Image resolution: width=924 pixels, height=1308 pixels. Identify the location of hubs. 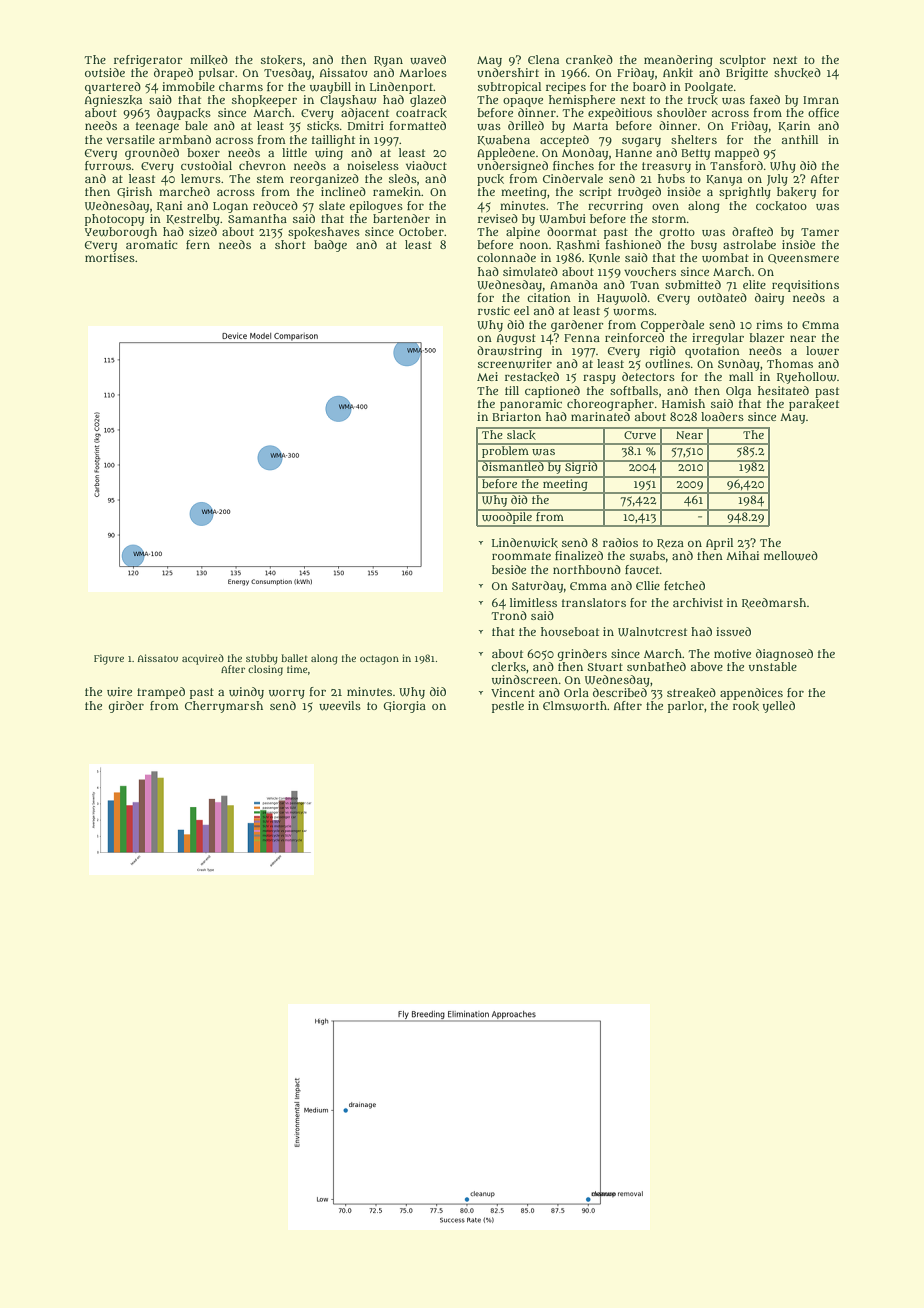
(671, 178).
